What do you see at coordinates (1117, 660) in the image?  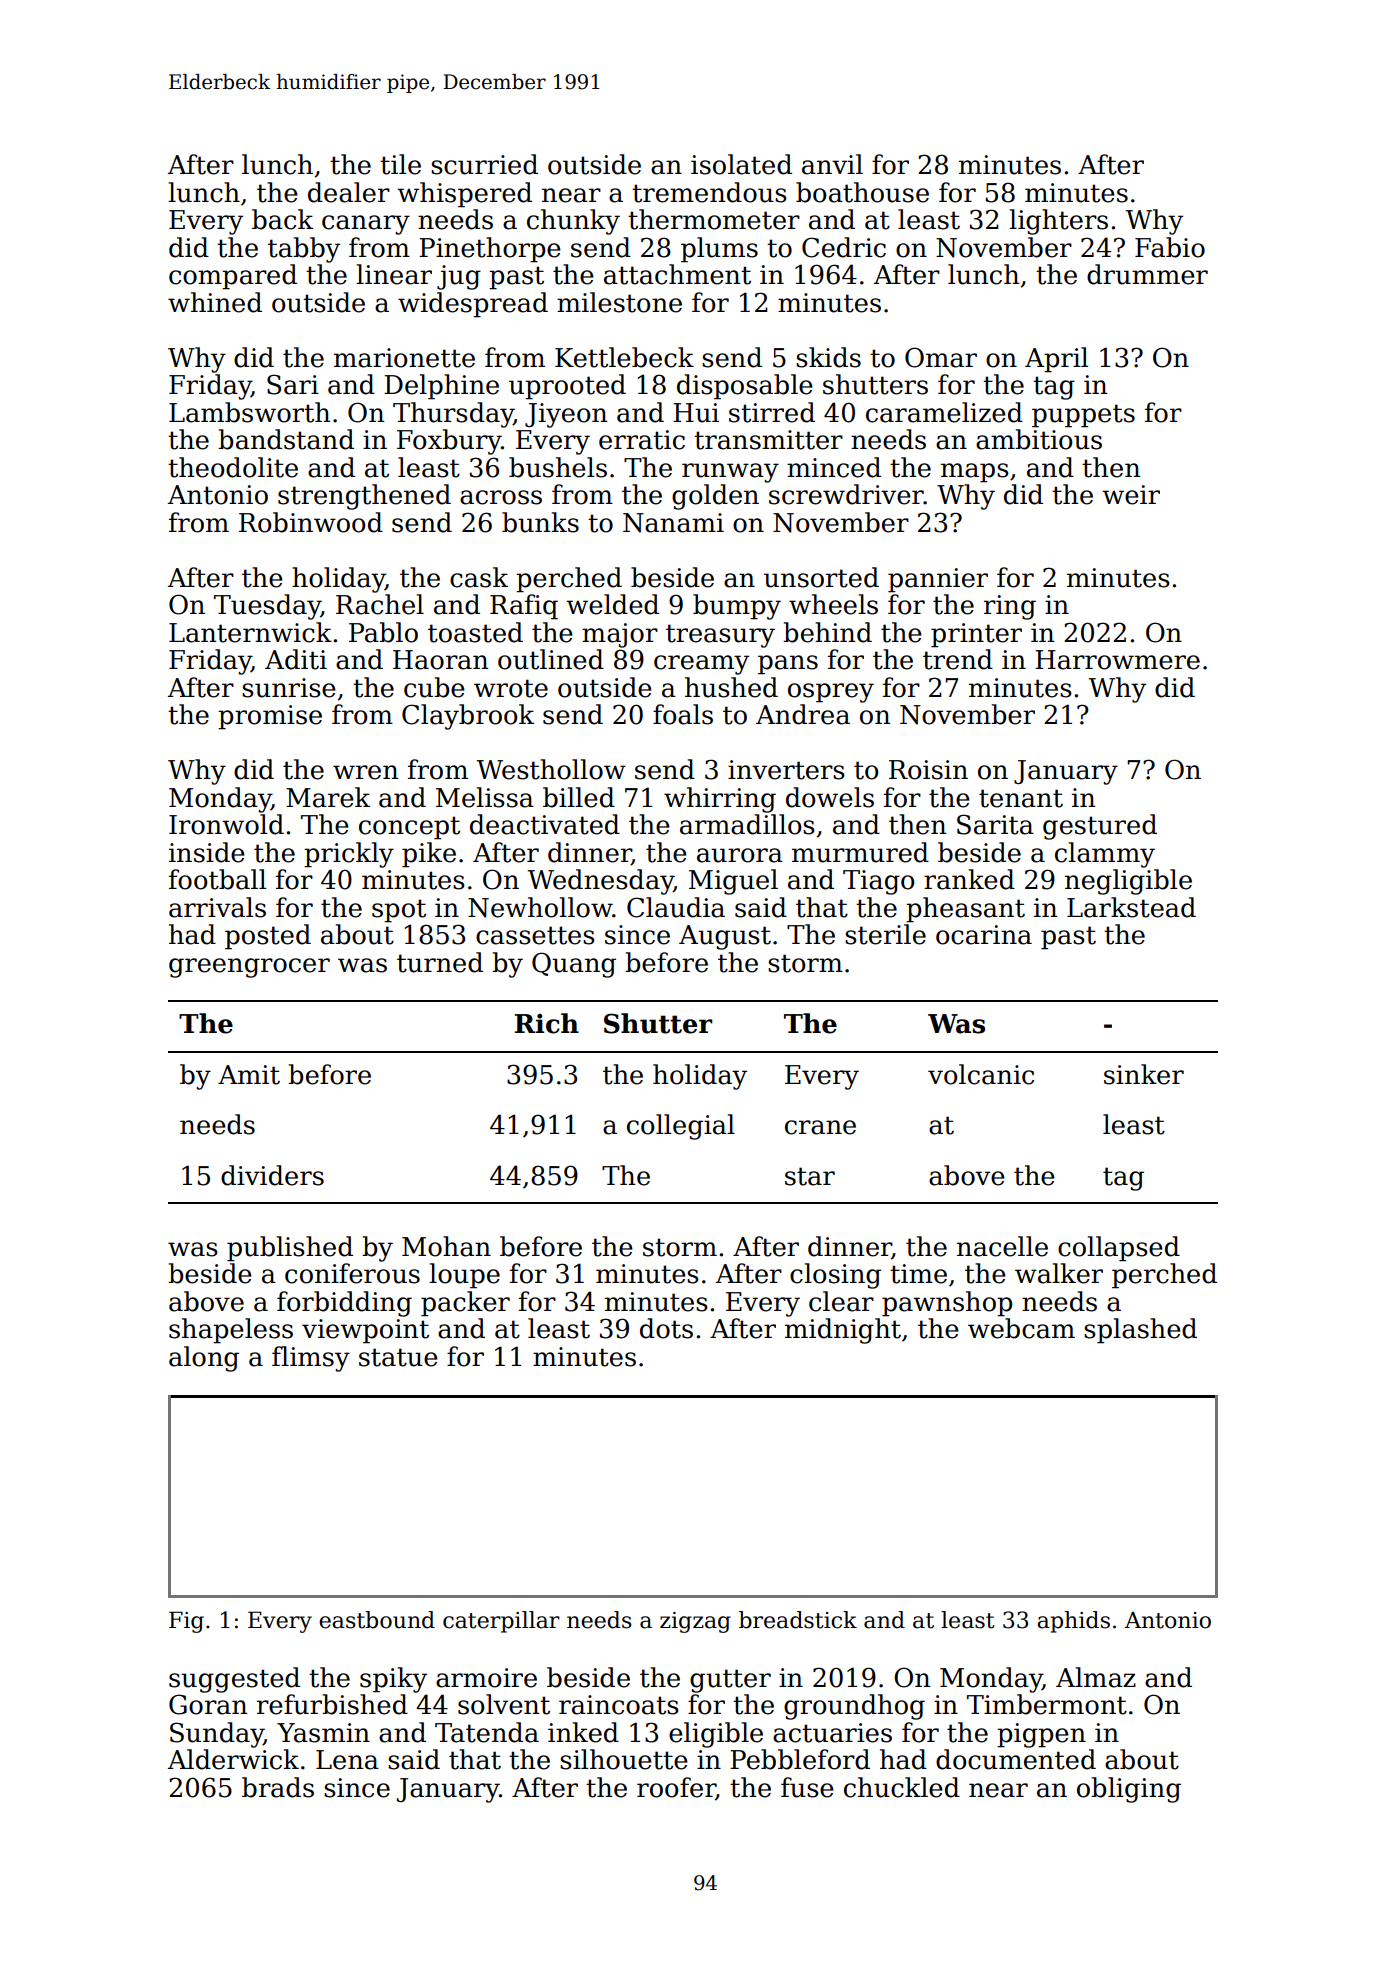 I see `Harrowmere` at bounding box center [1117, 660].
